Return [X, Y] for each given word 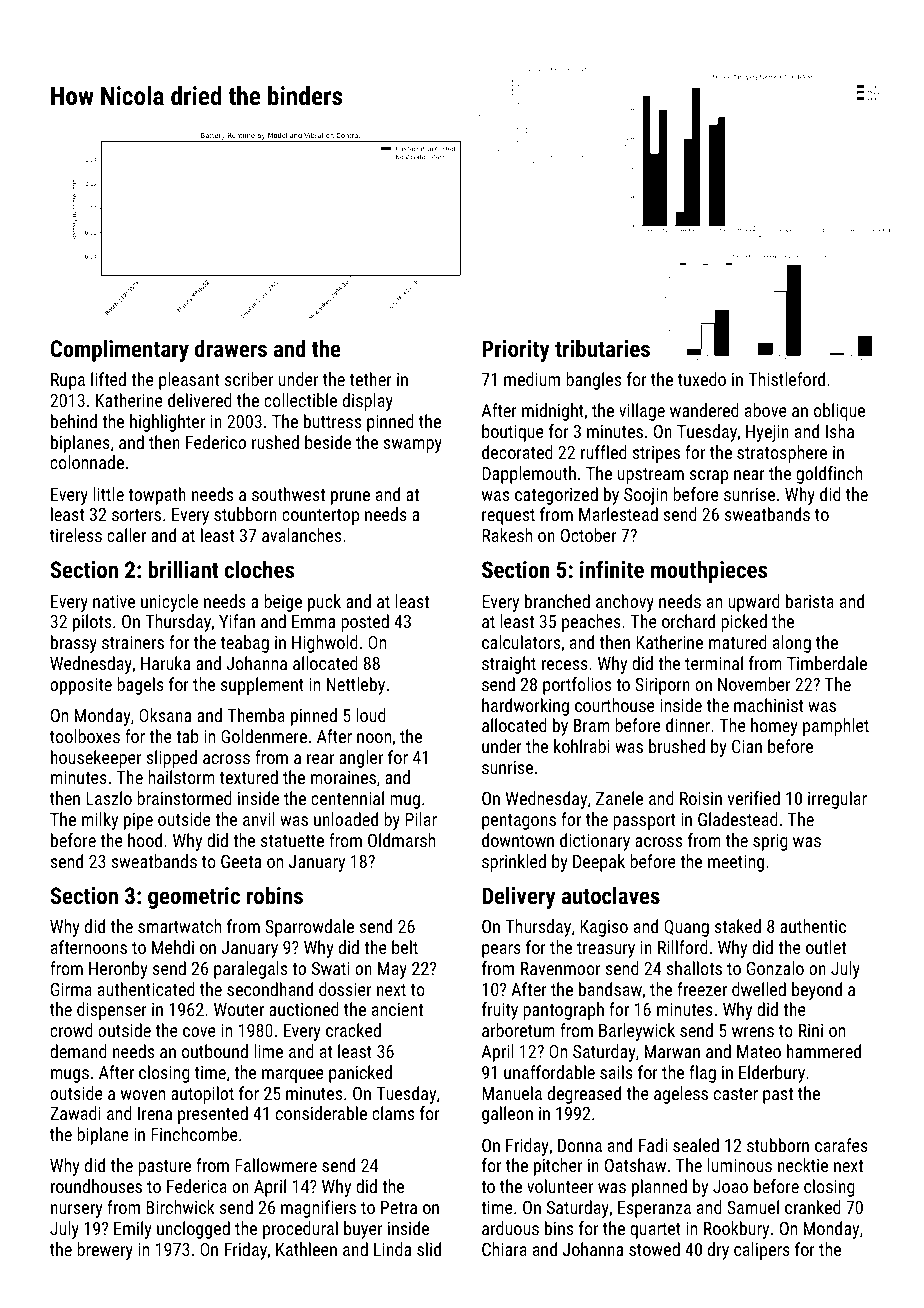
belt [405, 947]
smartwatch [179, 926]
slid [429, 1249]
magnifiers [318, 1209]
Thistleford [786, 379]
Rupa [68, 381]
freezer [702, 989]
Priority [516, 351]
